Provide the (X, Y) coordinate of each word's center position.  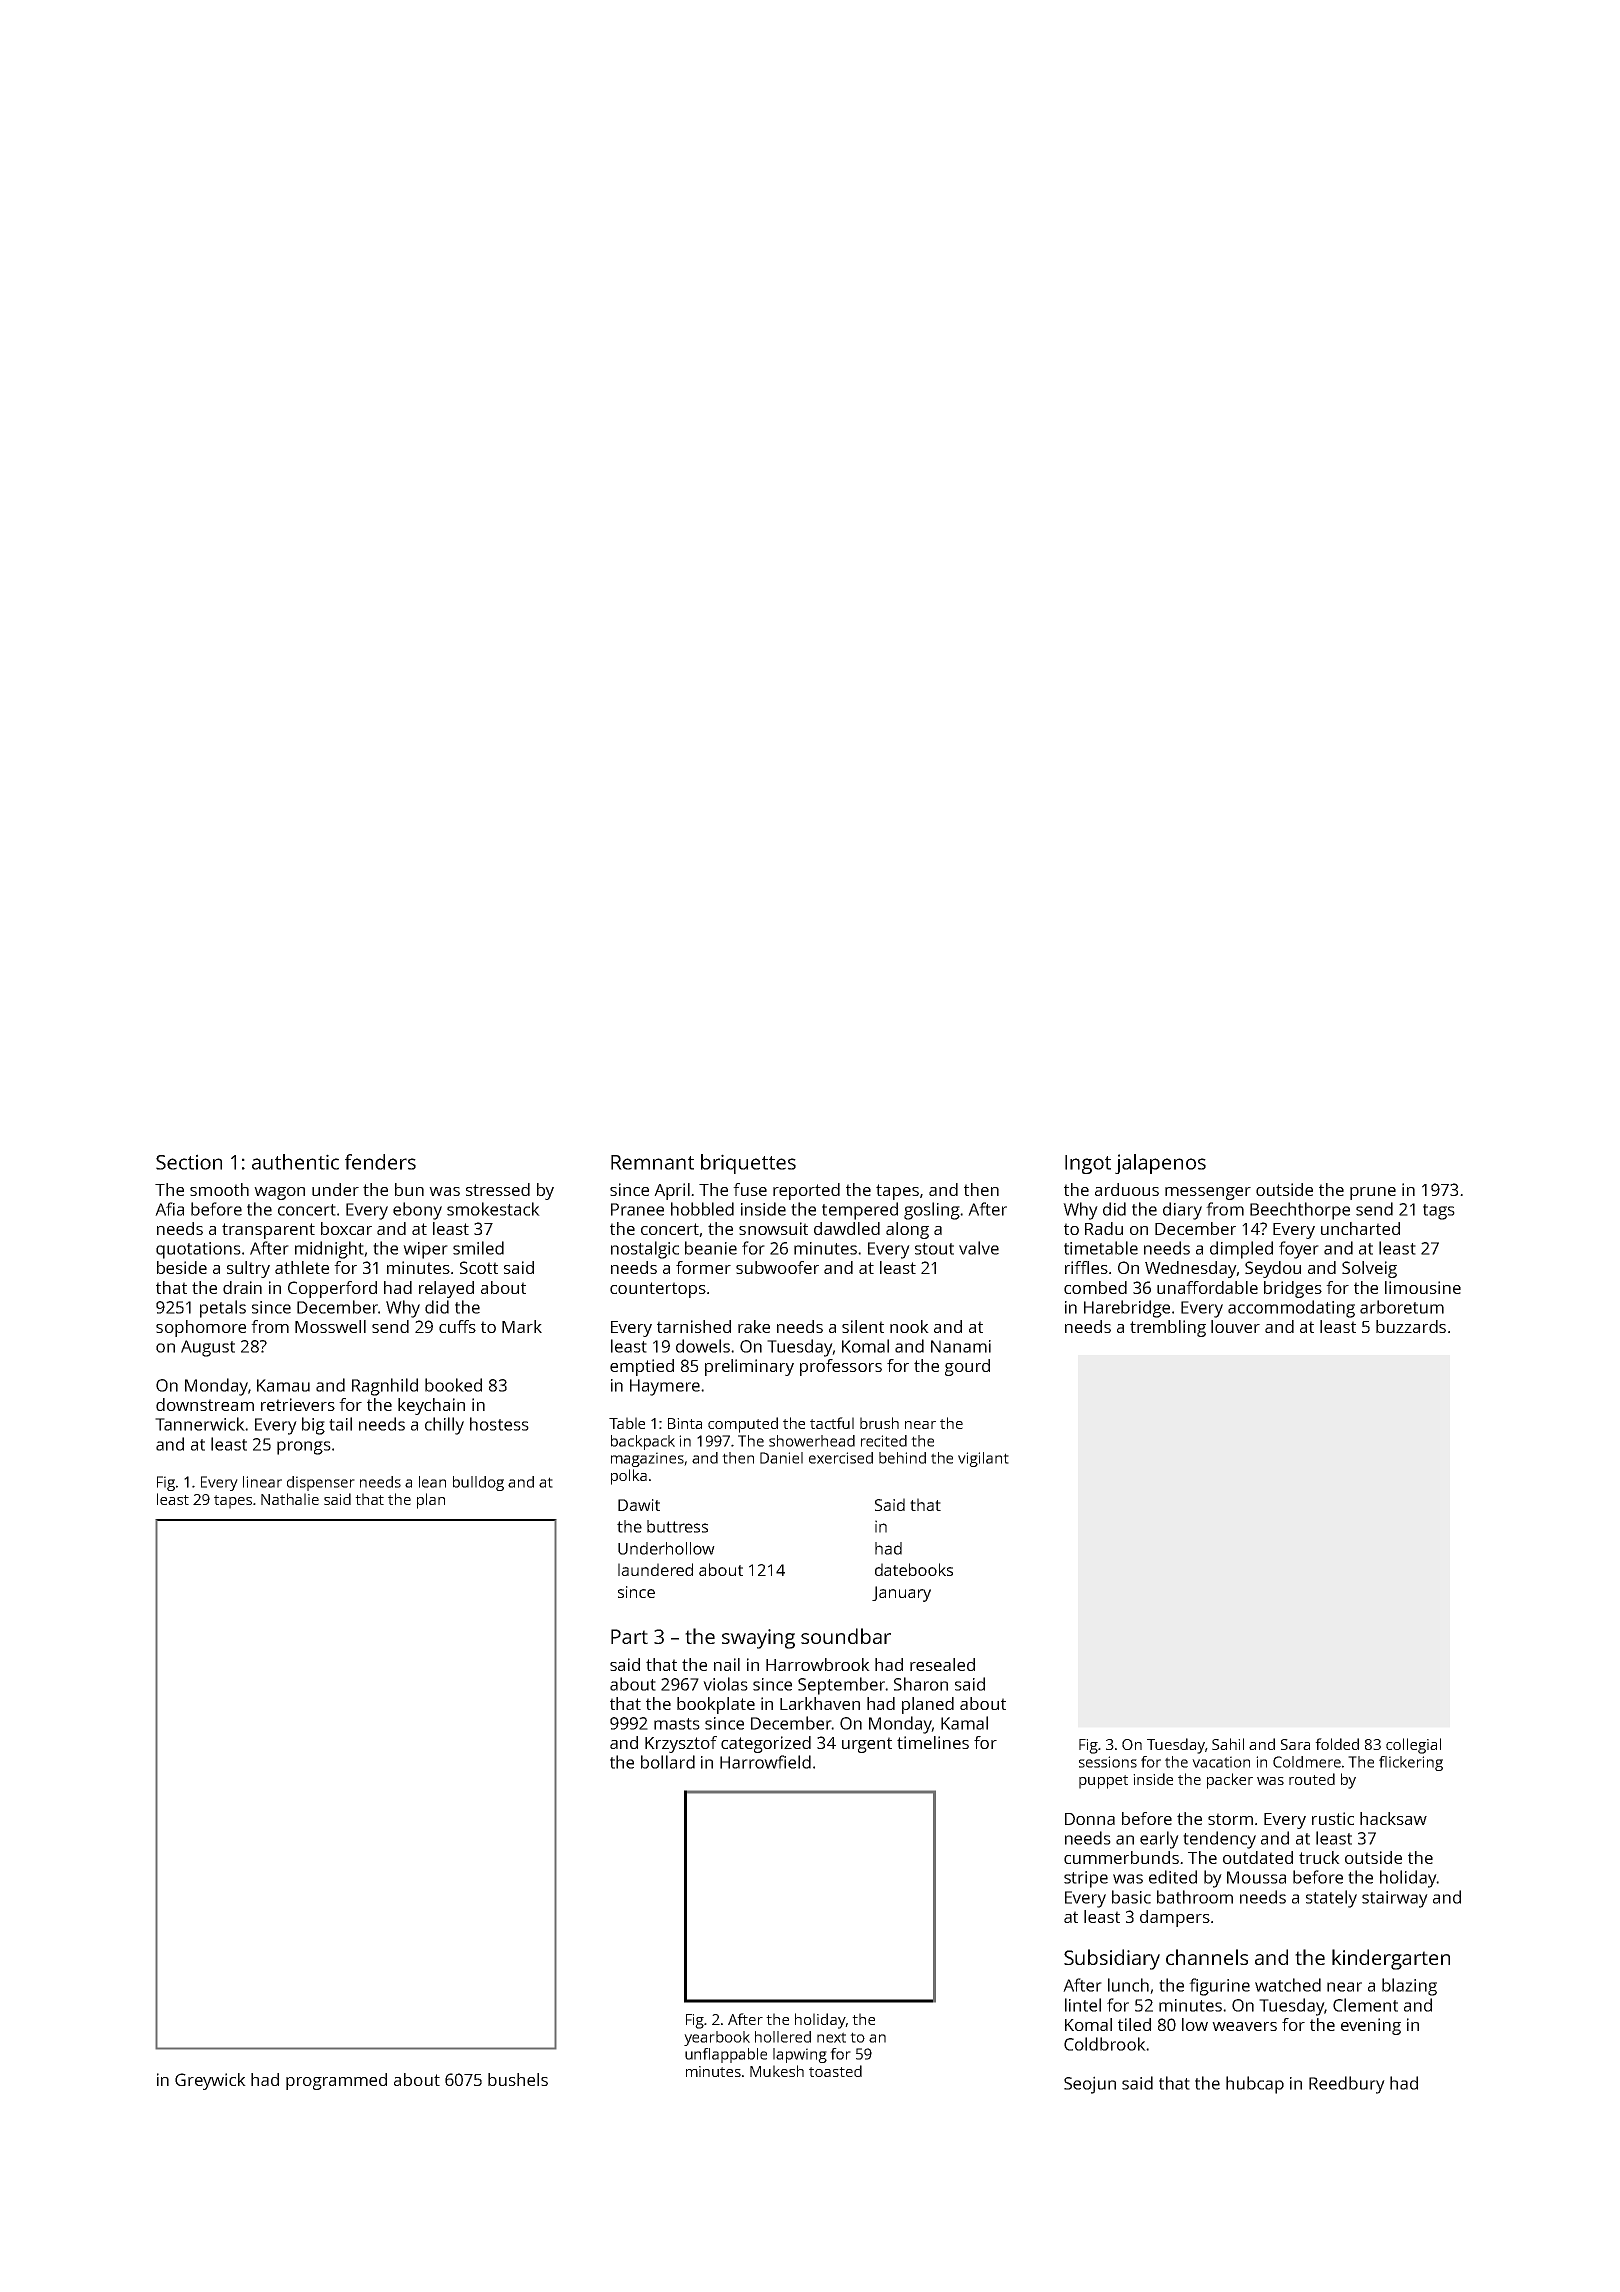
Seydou (1273, 1269)
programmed (336, 2081)
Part (629, 1636)
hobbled (702, 1209)
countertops (658, 1290)
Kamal (964, 1723)
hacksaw (1393, 1818)
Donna (1090, 1819)
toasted (835, 2071)
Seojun (1090, 2085)
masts (677, 1724)
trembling (1168, 1328)
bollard (668, 1762)
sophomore (201, 1328)
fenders (380, 1162)
